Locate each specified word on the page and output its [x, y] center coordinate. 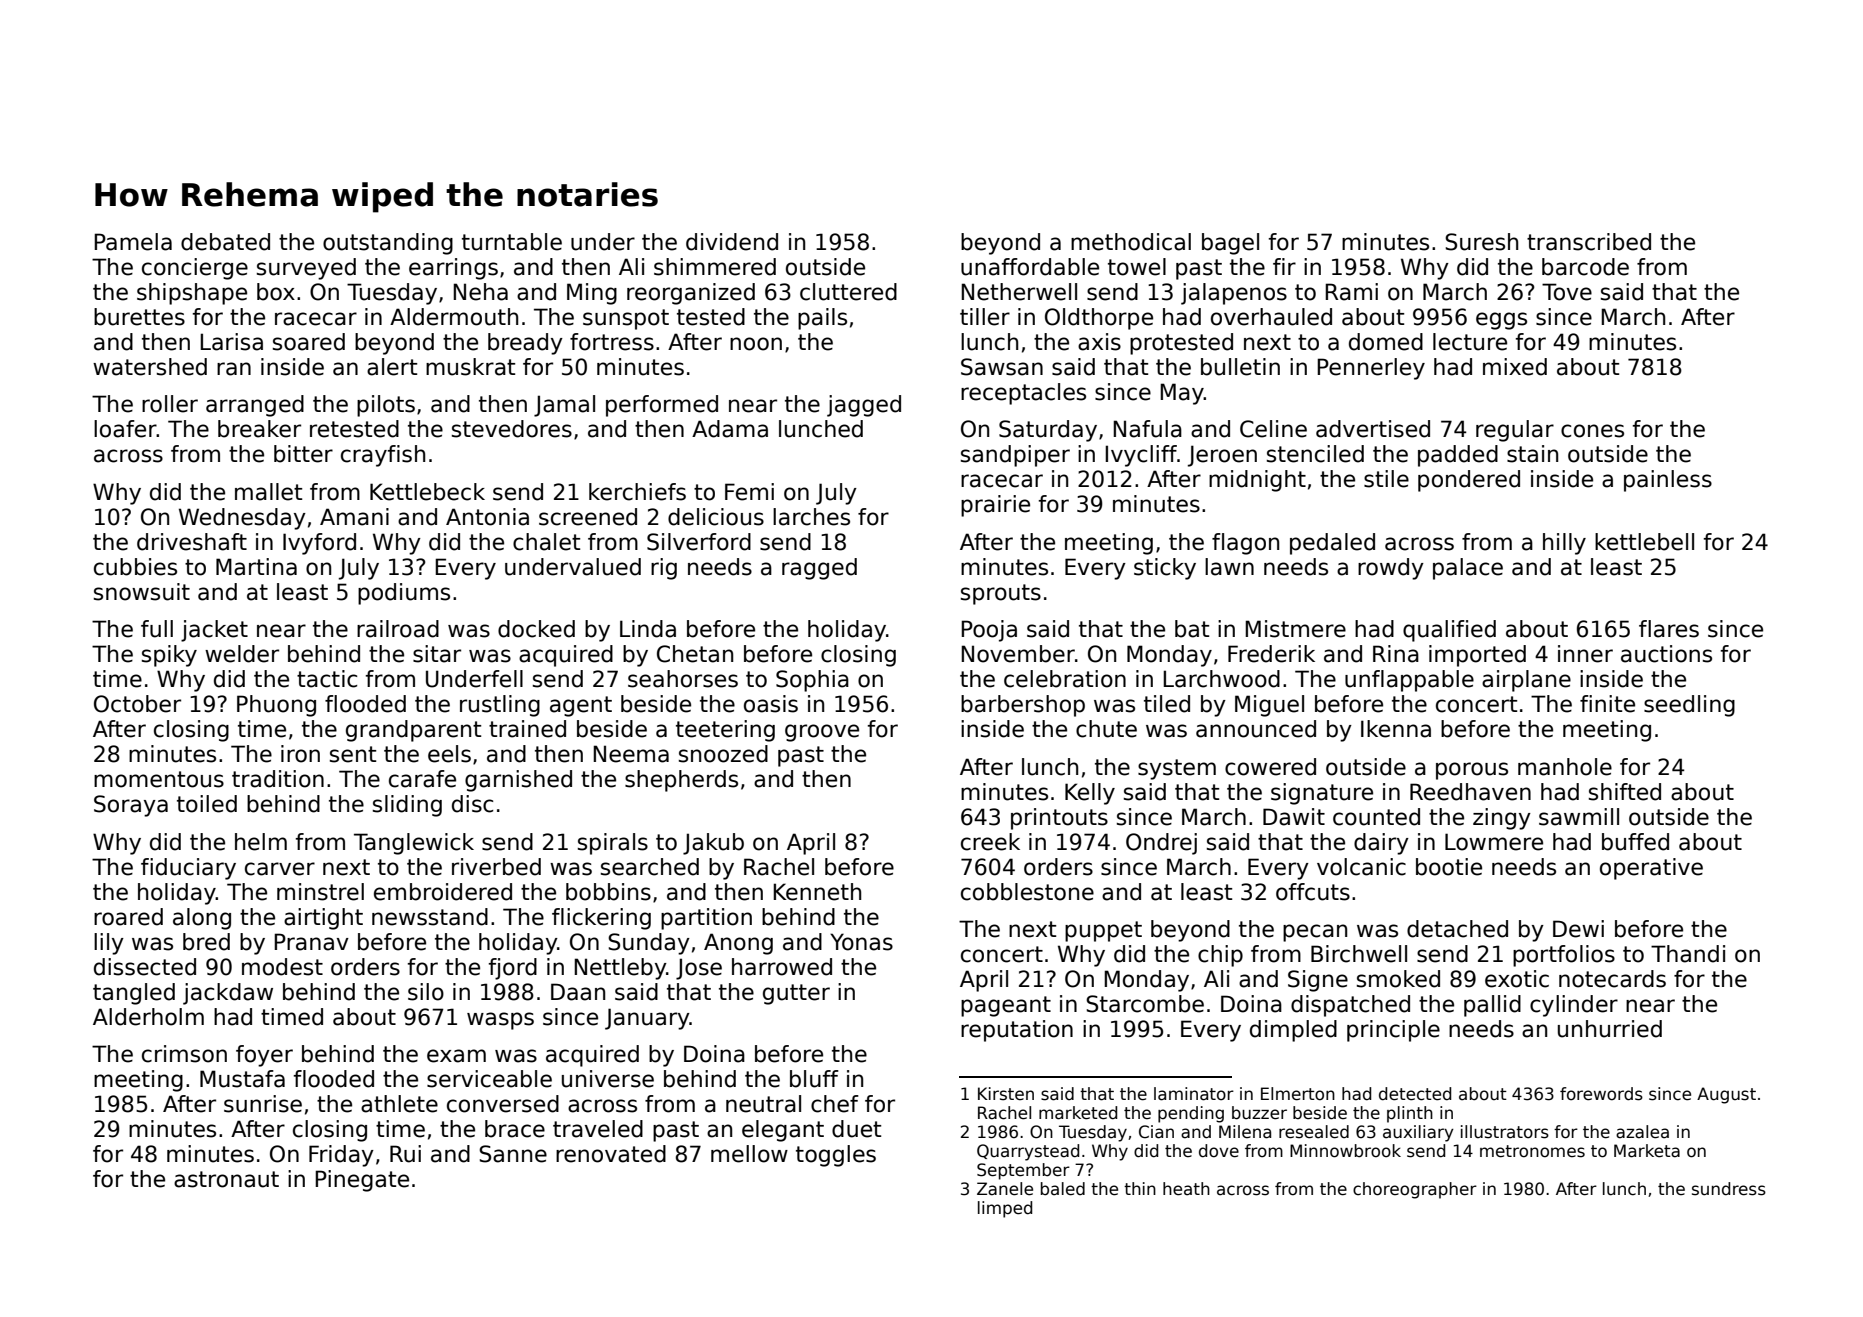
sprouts [1001, 594]
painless [1668, 481]
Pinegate [362, 1181]
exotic [1517, 979]
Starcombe [1145, 1004]
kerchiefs [637, 492]
